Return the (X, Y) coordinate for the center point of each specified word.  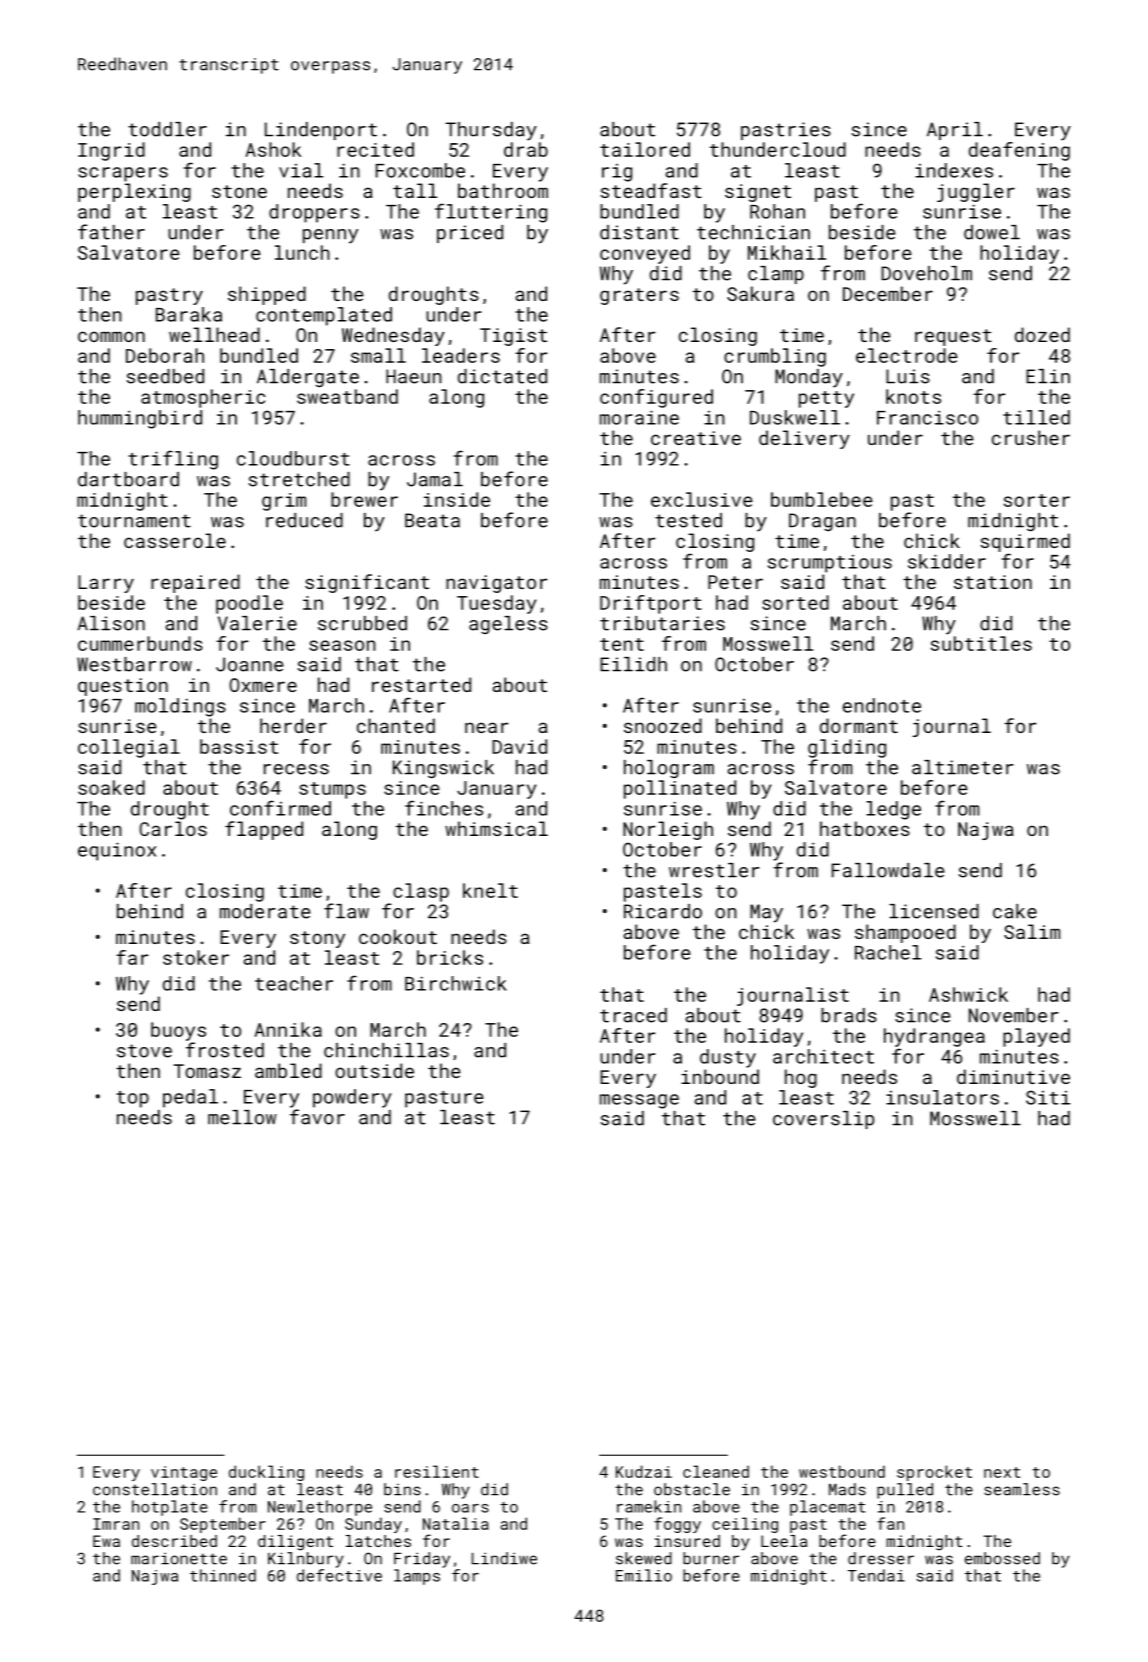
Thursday (491, 131)
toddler (167, 129)
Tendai (876, 1575)
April (955, 131)
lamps (417, 1577)
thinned (223, 1575)
